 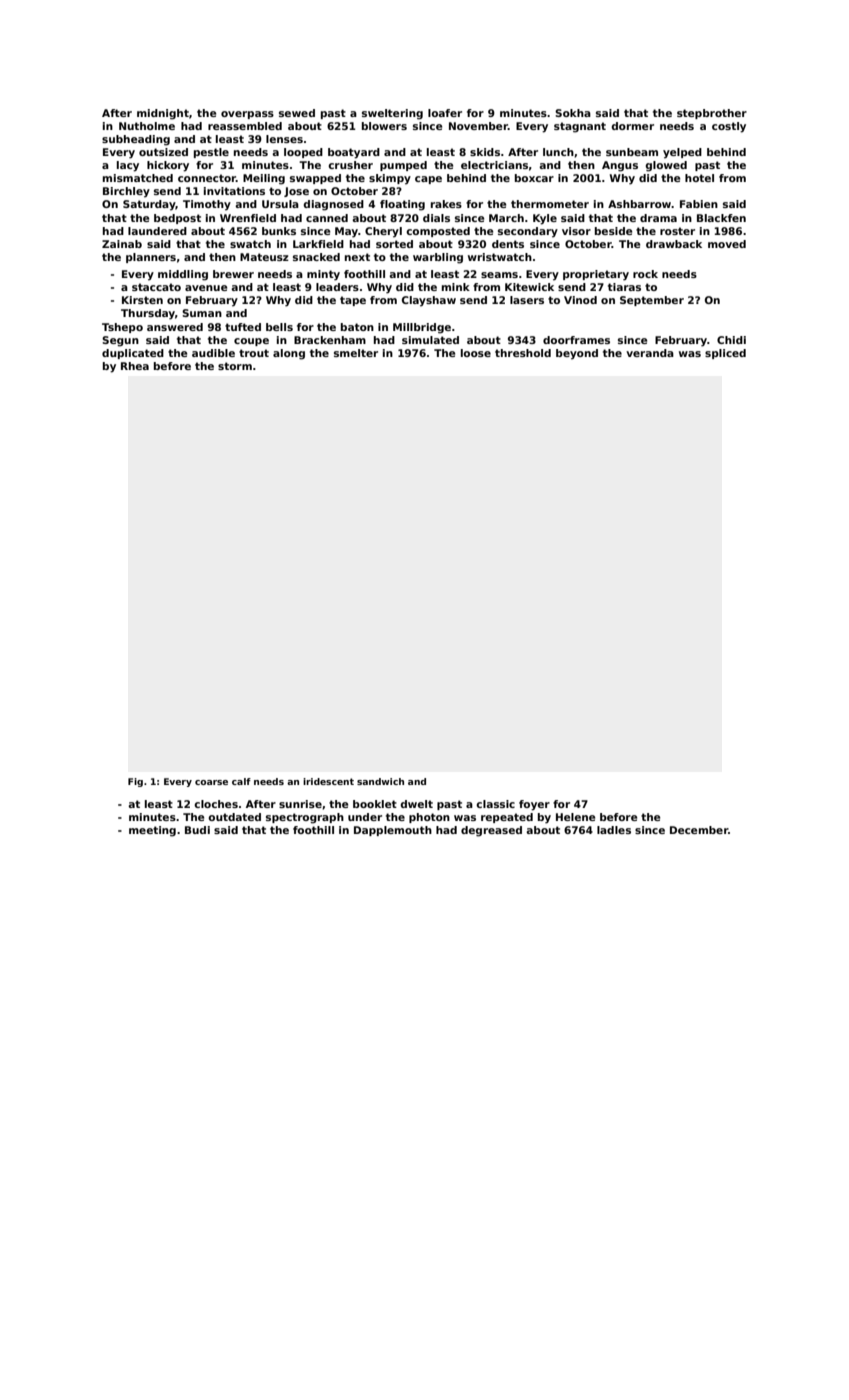 What do you see at coordinates (235, 366) in the screenshot?
I see `storm` at bounding box center [235, 366].
